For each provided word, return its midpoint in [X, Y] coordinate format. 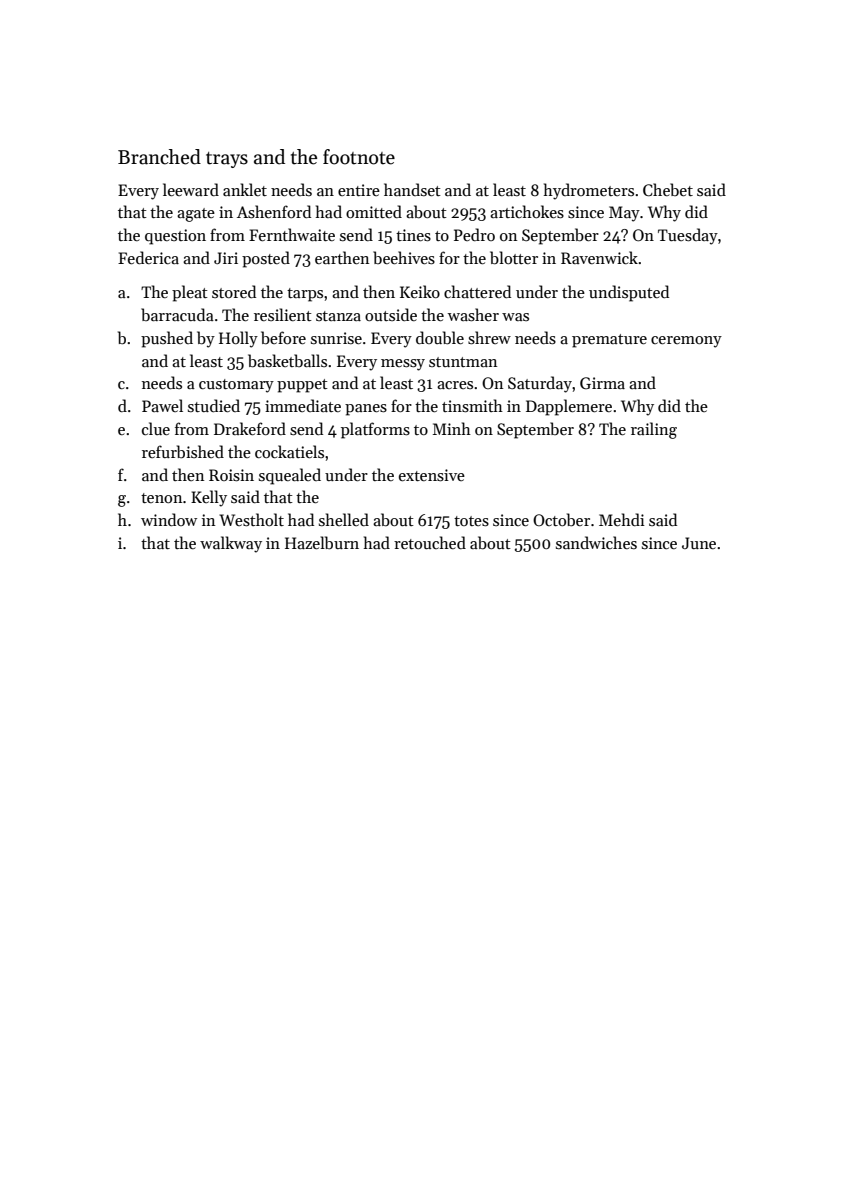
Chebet [668, 189]
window [169, 519]
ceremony [686, 342]
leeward [191, 189]
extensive [432, 475]
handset [412, 189]
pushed [167, 339]
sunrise [336, 338]
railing [654, 430]
